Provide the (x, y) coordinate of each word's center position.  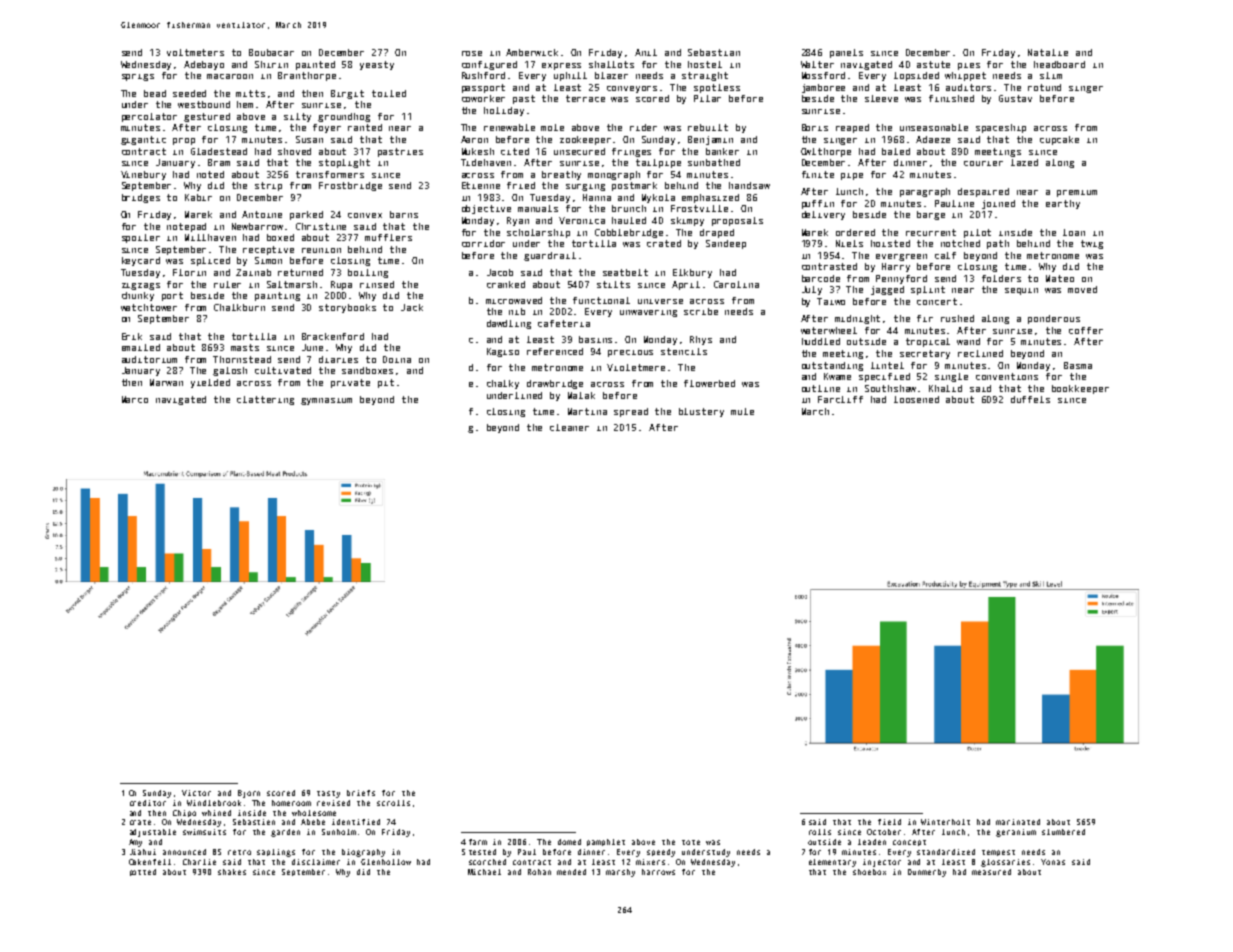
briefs (361, 793)
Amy (135, 843)
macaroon (230, 76)
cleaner (569, 427)
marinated (1018, 822)
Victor (196, 793)
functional (601, 300)
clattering (265, 400)
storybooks (347, 308)
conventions (1007, 376)
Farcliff (840, 399)
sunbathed (714, 162)
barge (931, 215)
